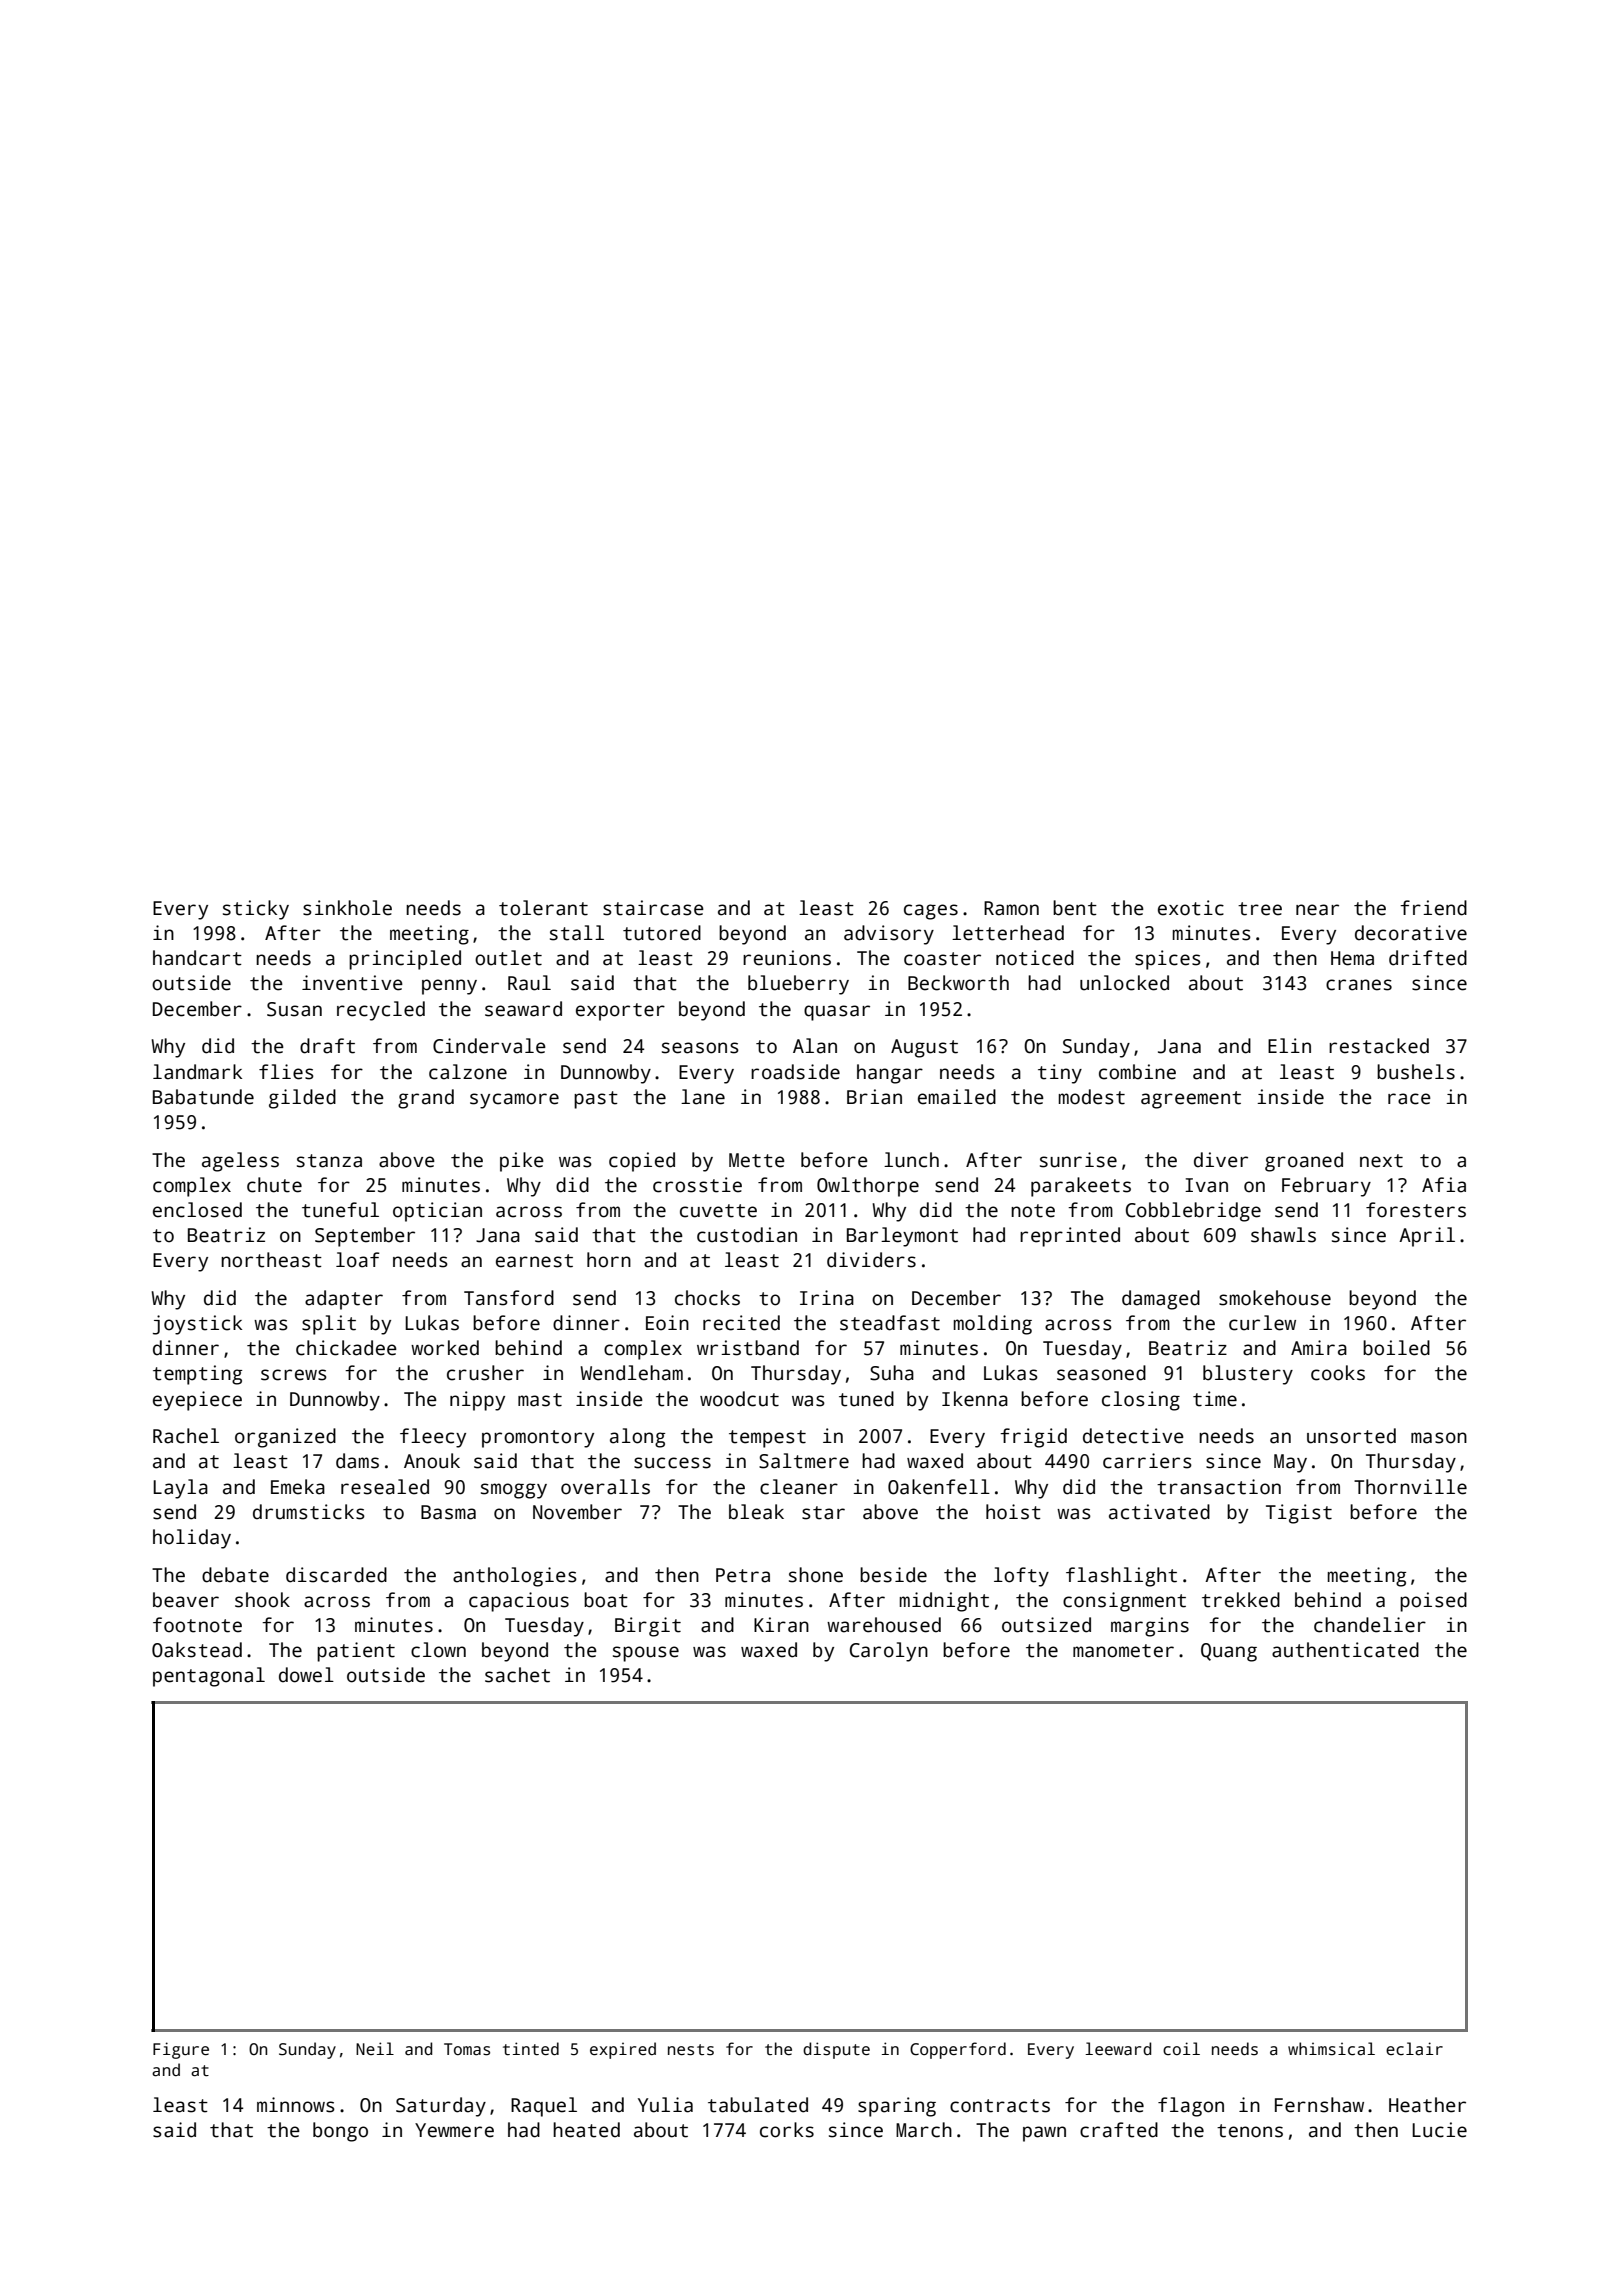  I want to click on Quang, so click(1229, 1652).
